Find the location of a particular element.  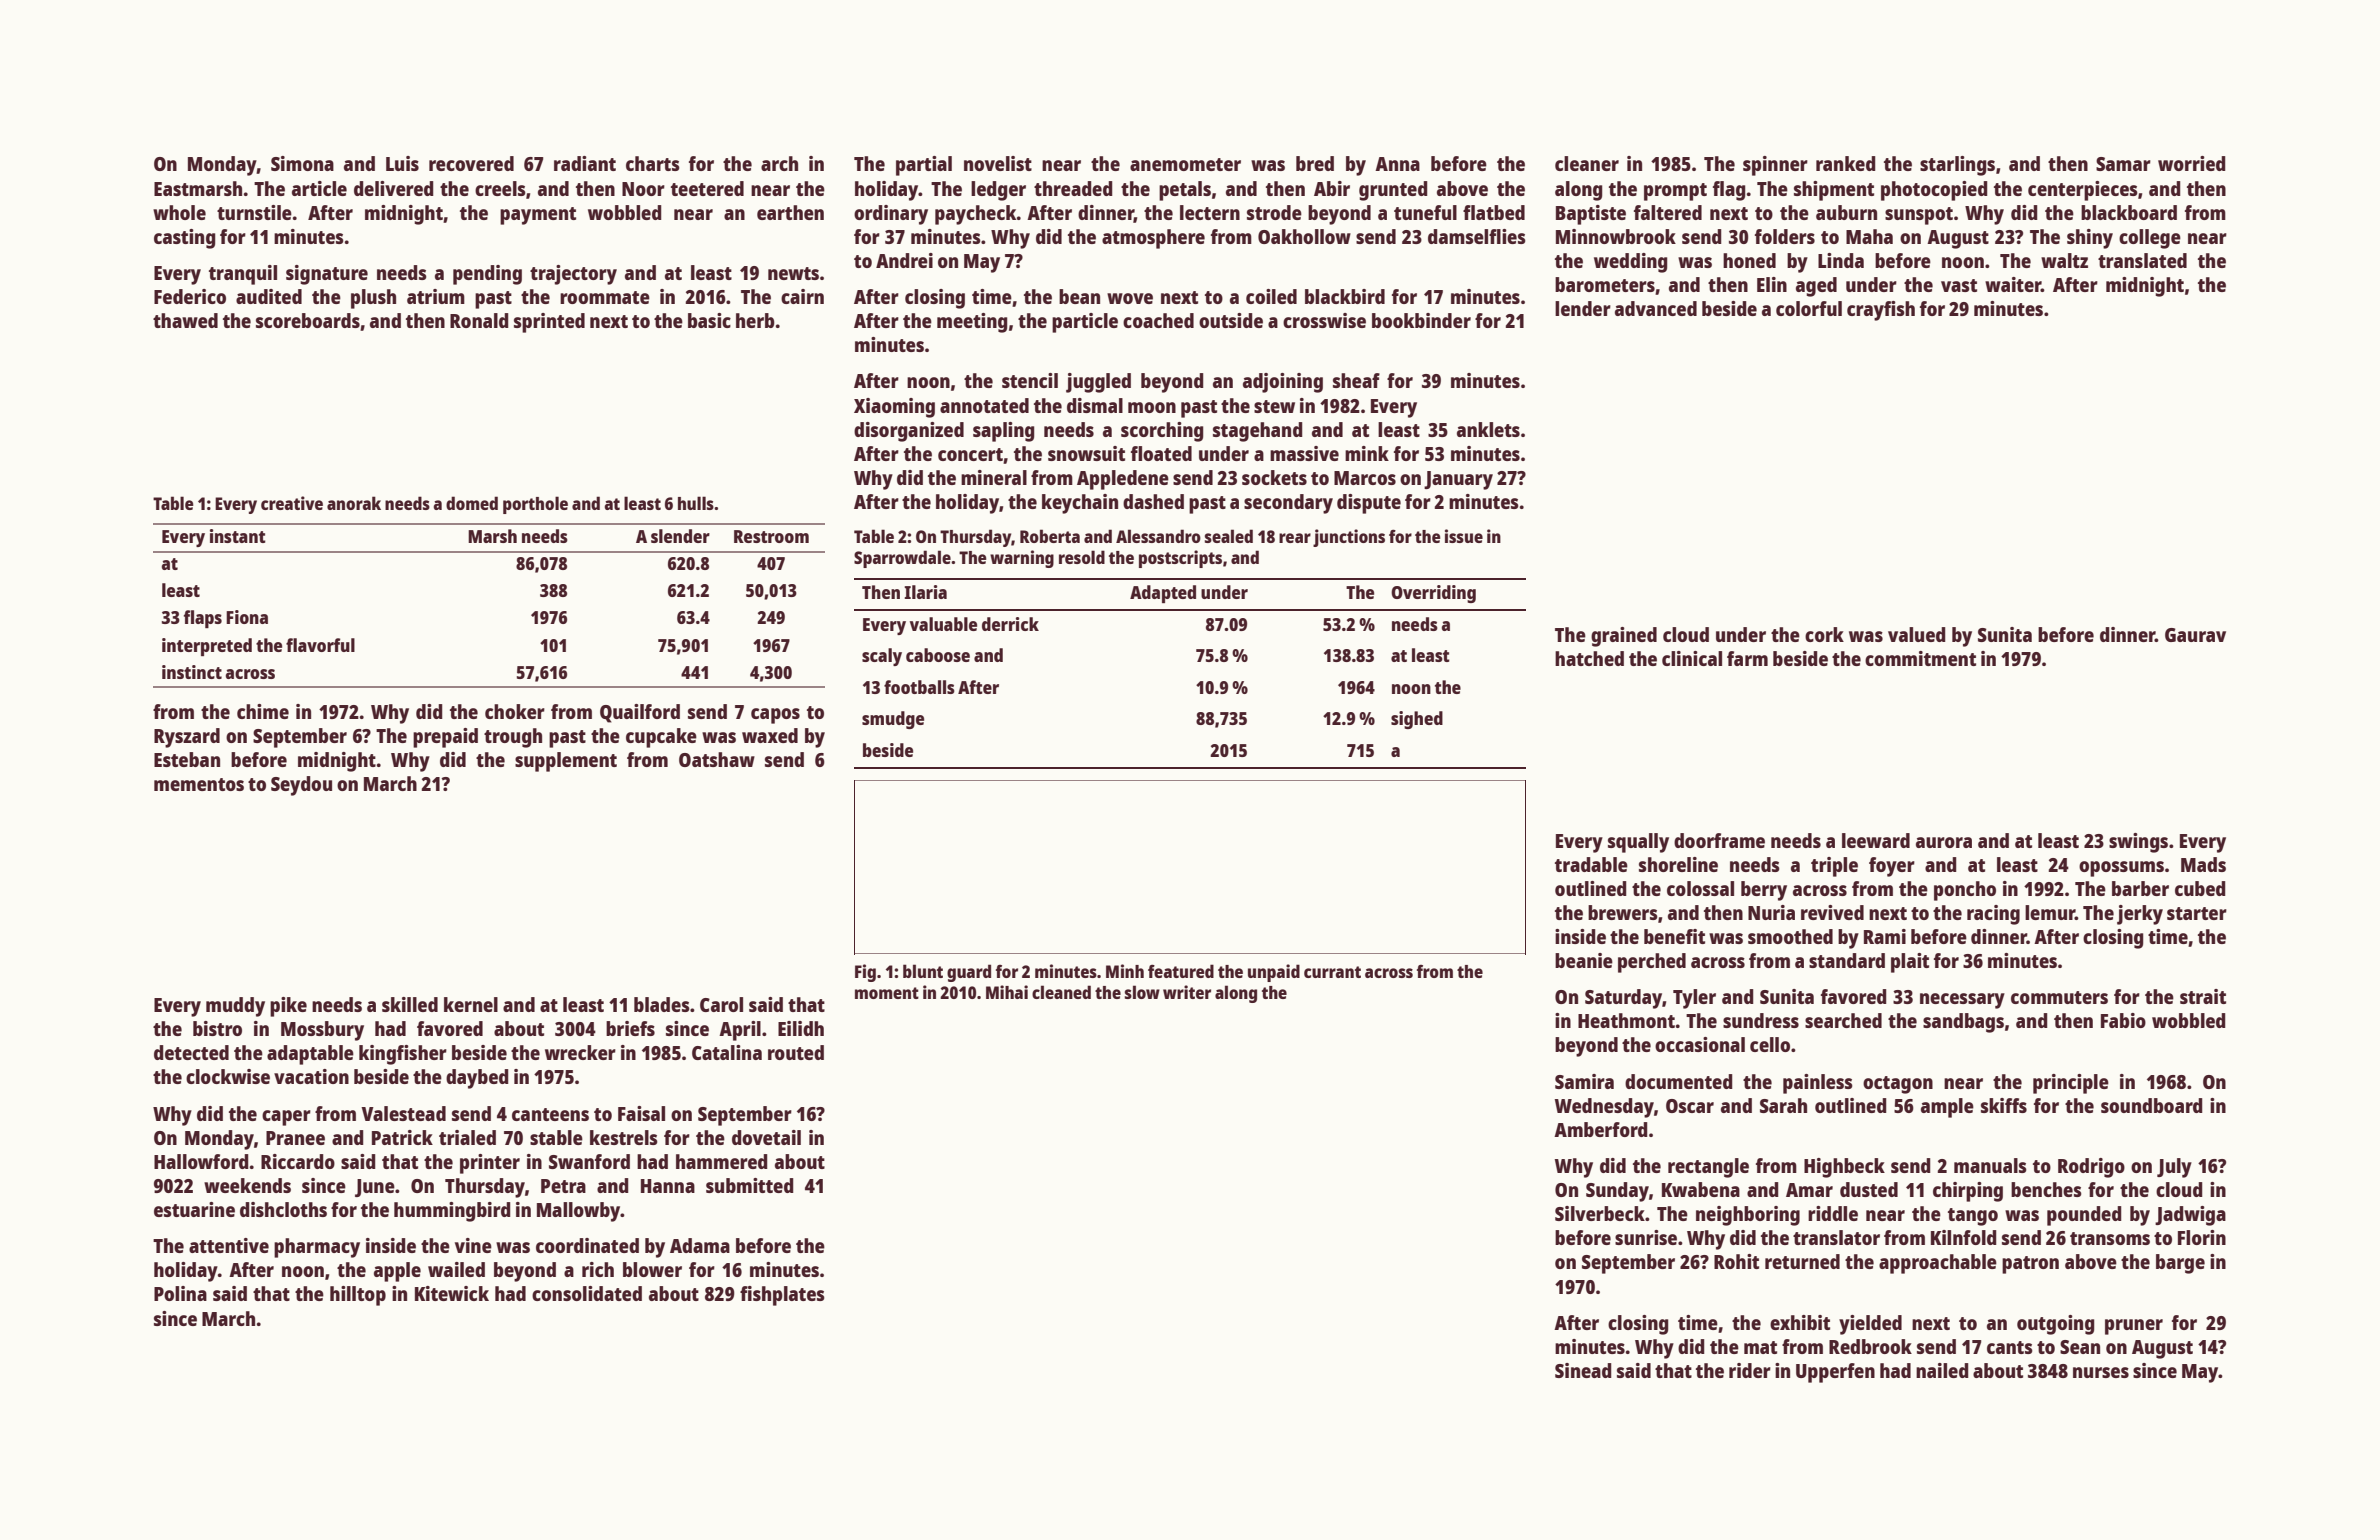

consolidated is located at coordinates (587, 1293).
